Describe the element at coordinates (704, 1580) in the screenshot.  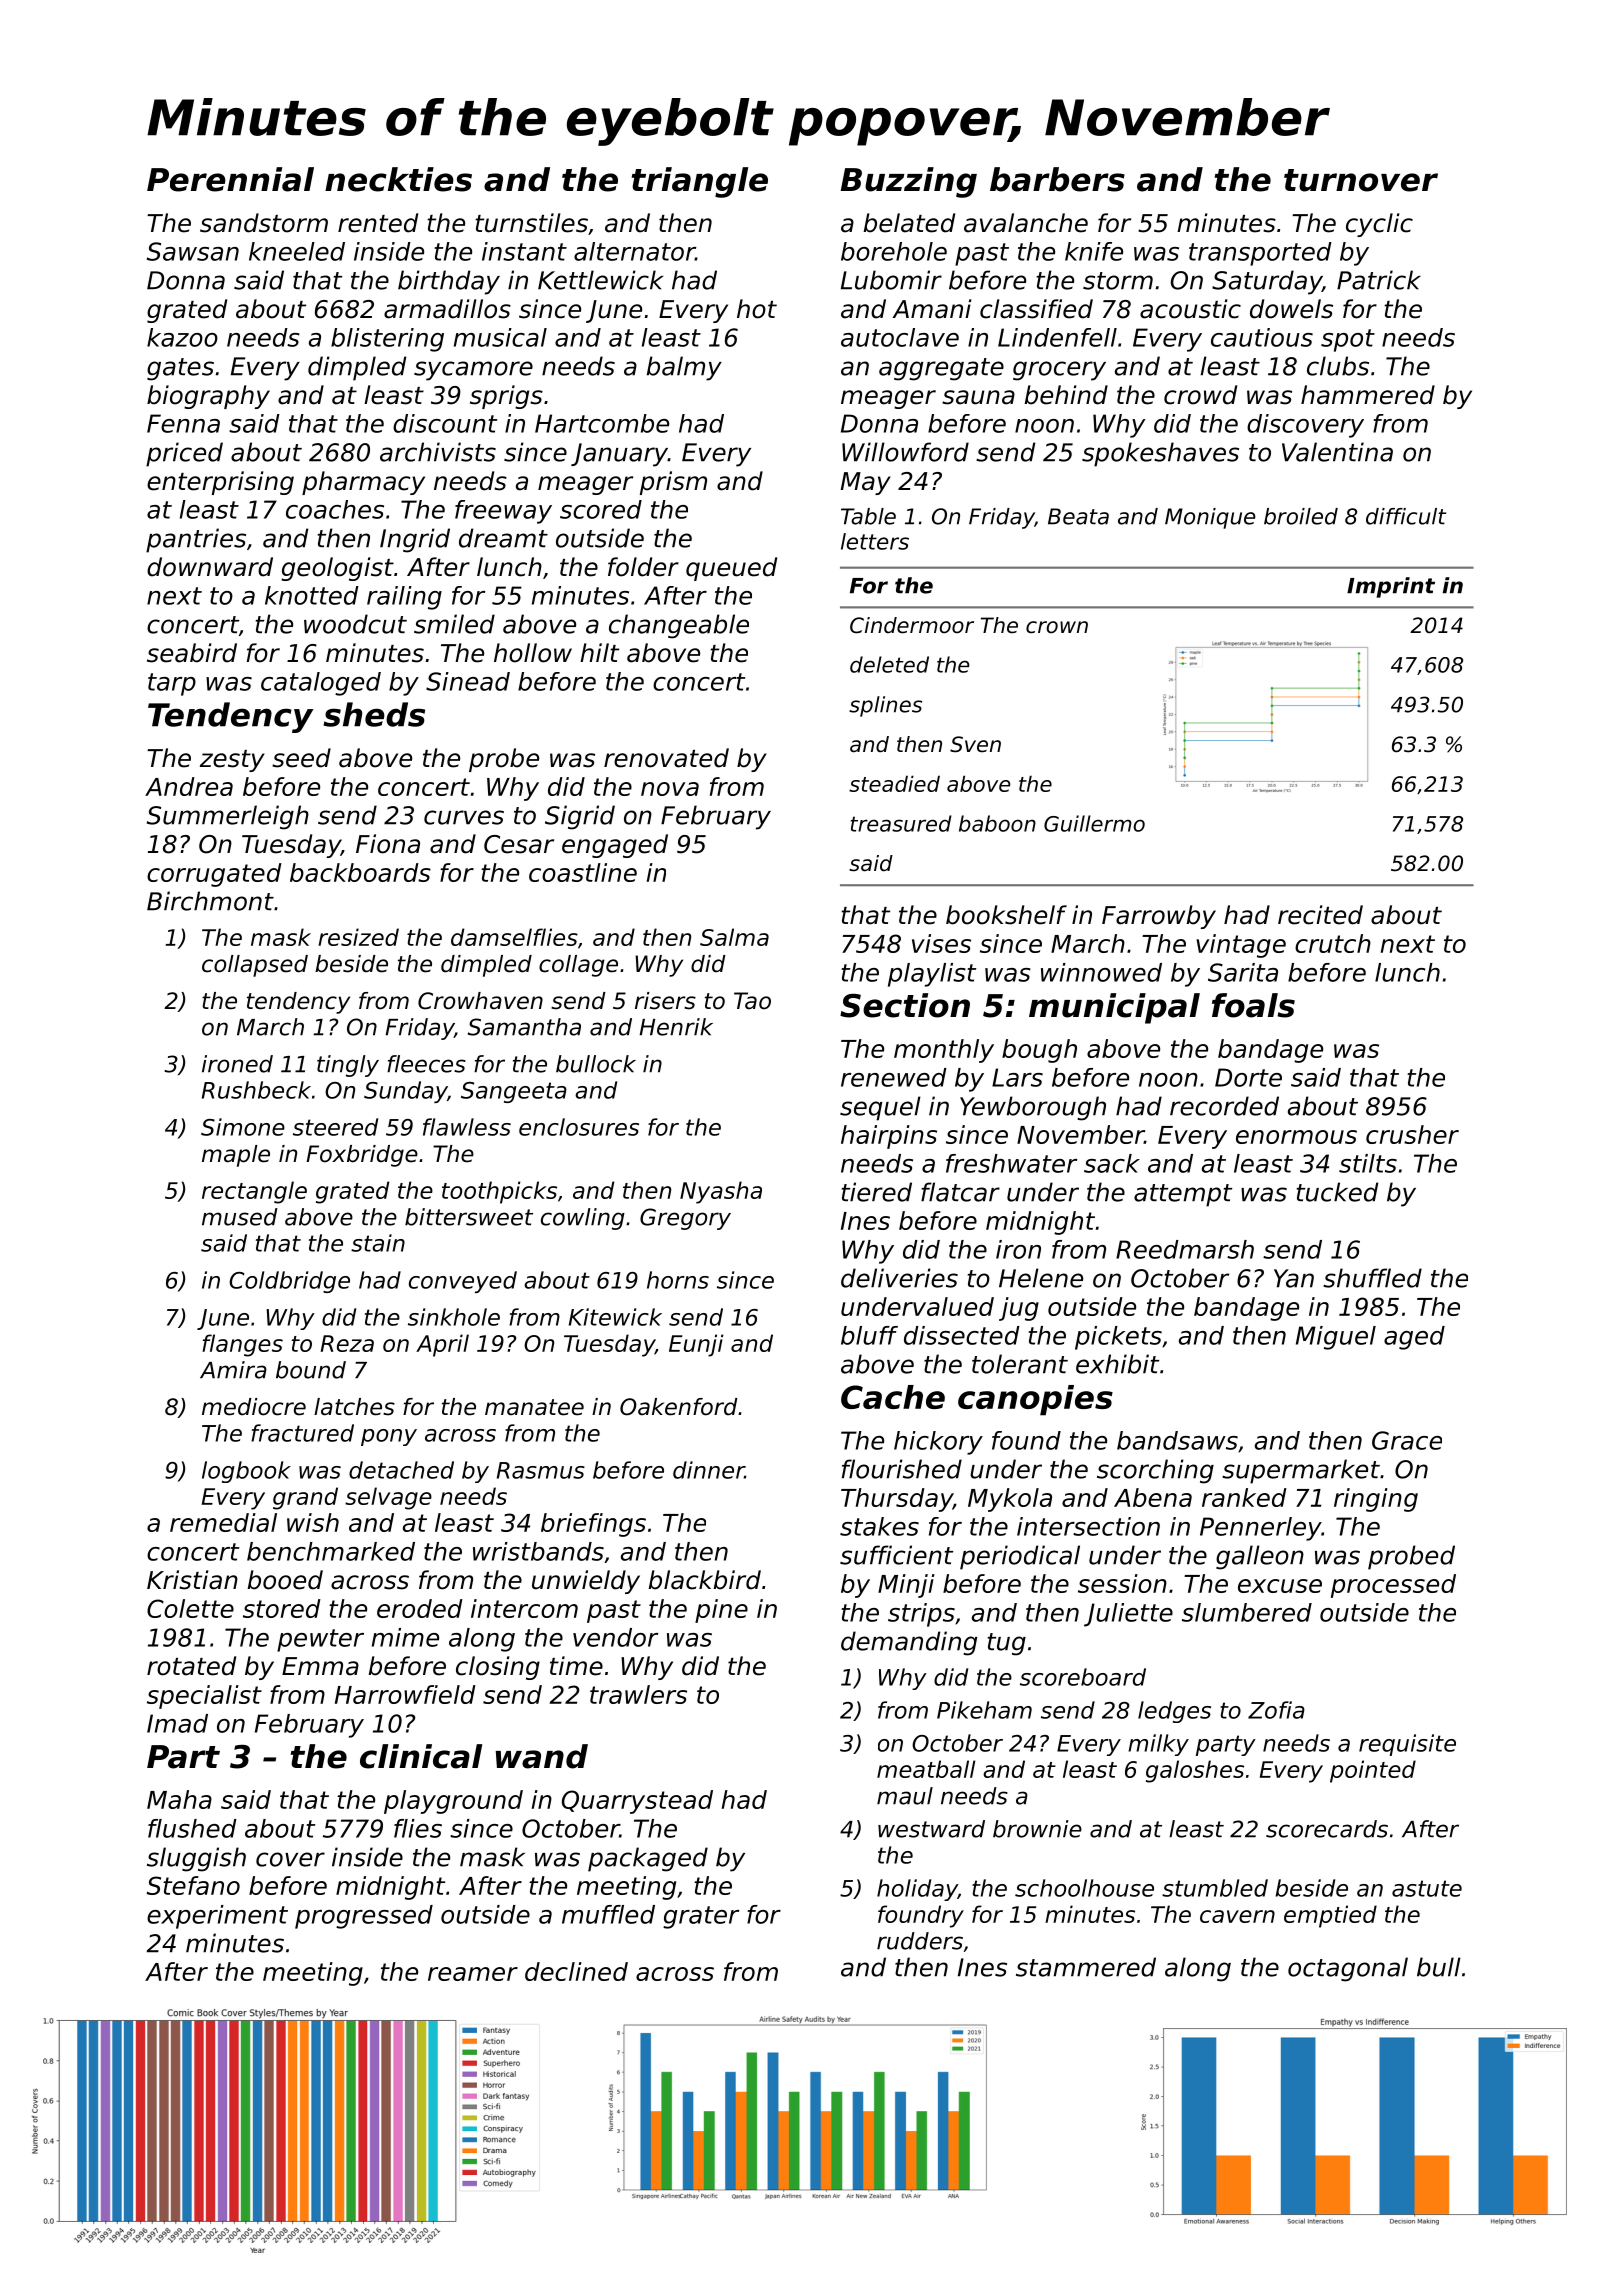
I see `blackbird` at that location.
